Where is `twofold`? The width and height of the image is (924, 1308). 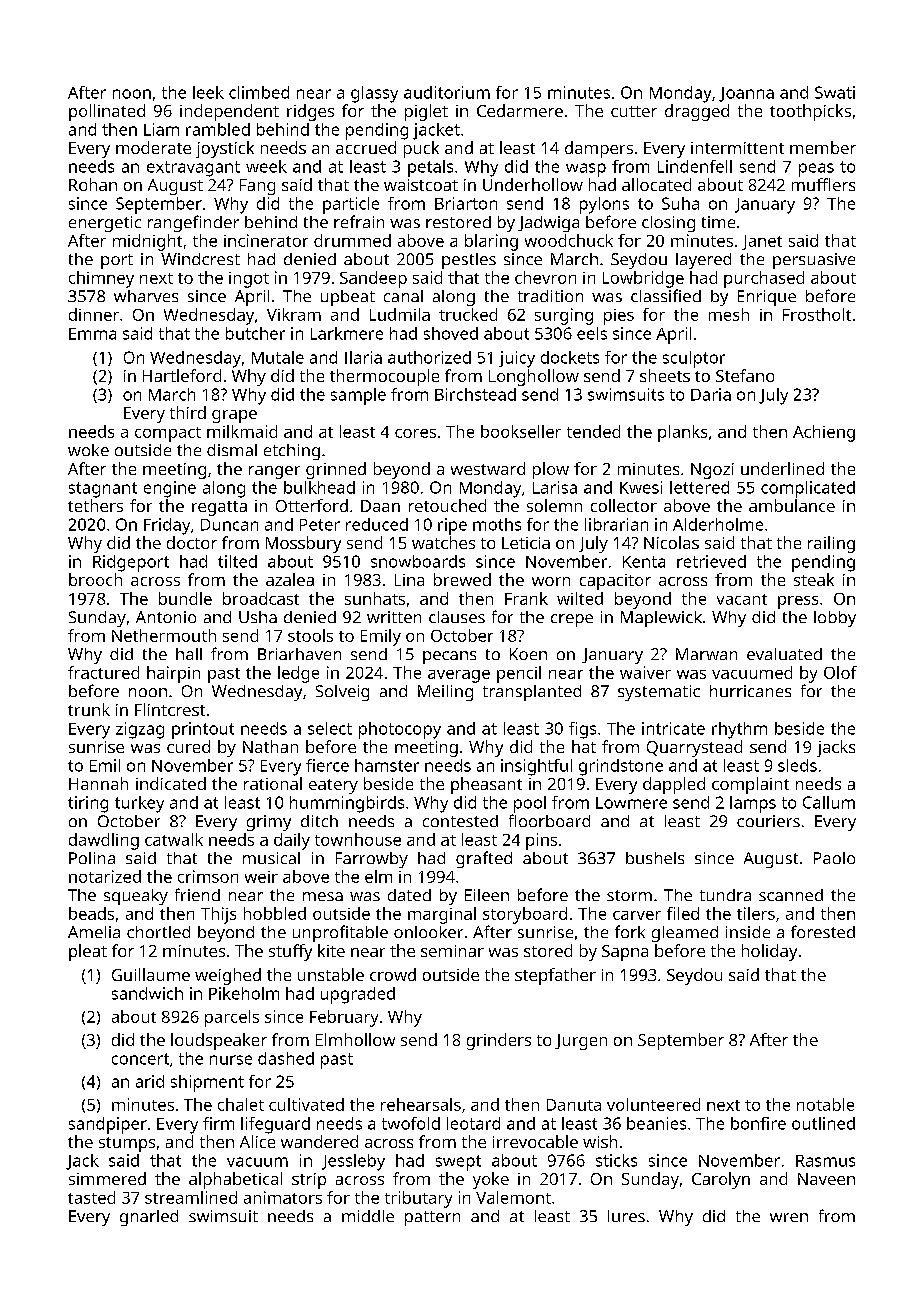 twofold is located at coordinates (411, 1123).
